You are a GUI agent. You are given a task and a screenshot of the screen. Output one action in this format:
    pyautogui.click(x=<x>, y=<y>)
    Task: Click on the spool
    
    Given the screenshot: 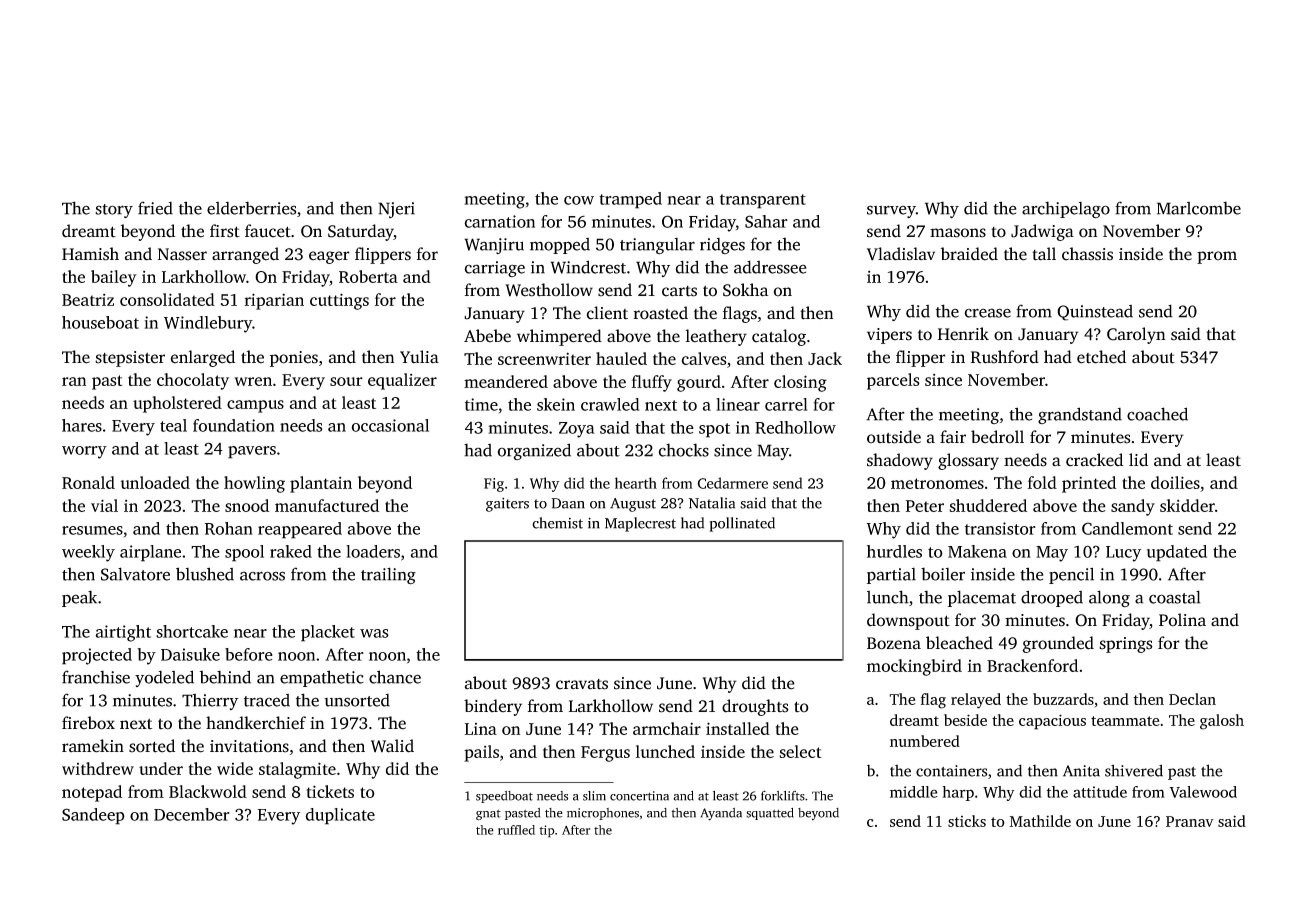 What is the action you would take?
    pyautogui.click(x=244, y=553)
